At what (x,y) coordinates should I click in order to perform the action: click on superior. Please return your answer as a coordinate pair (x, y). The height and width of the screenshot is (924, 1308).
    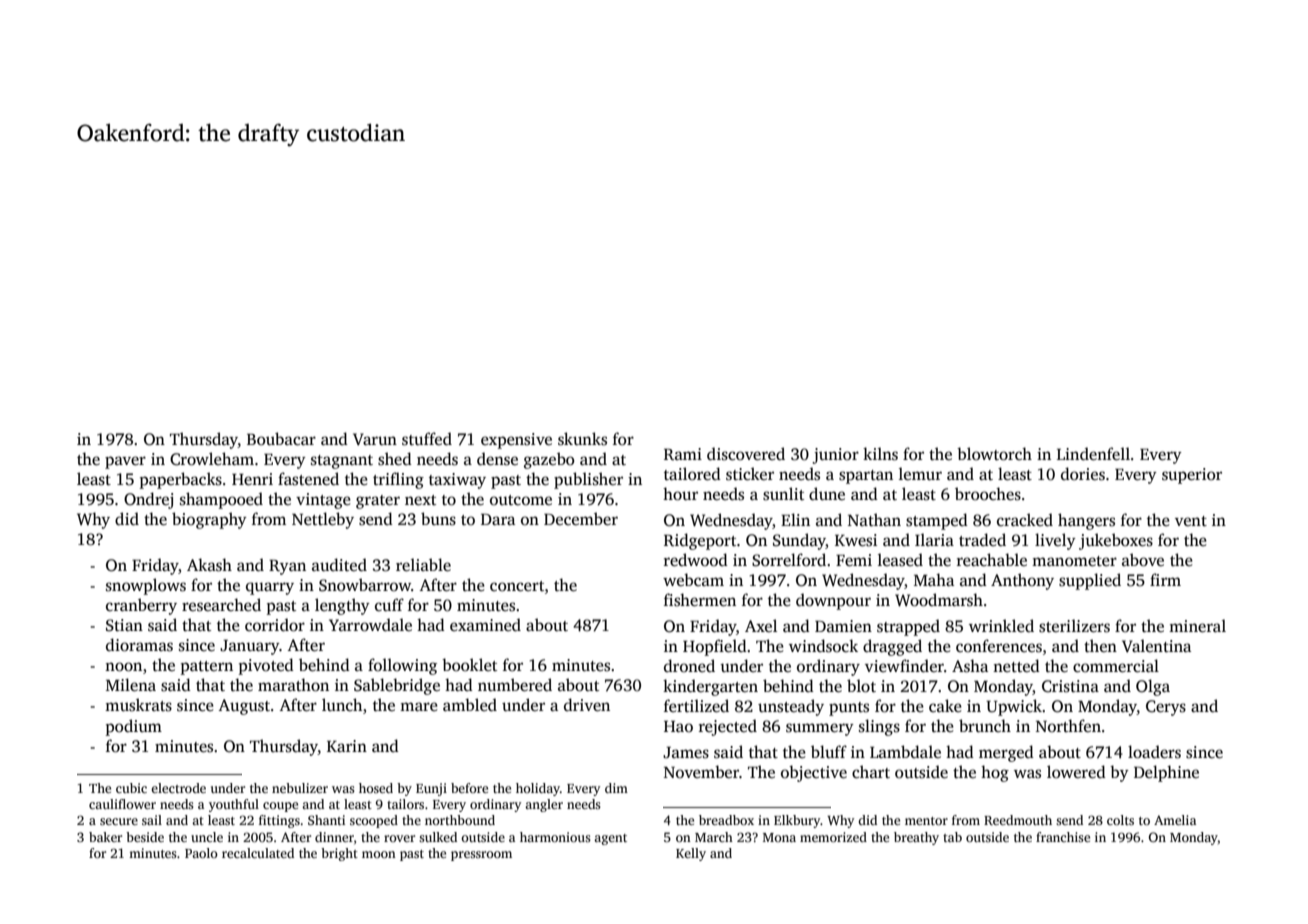
    Looking at the image, I should click on (1192, 476).
